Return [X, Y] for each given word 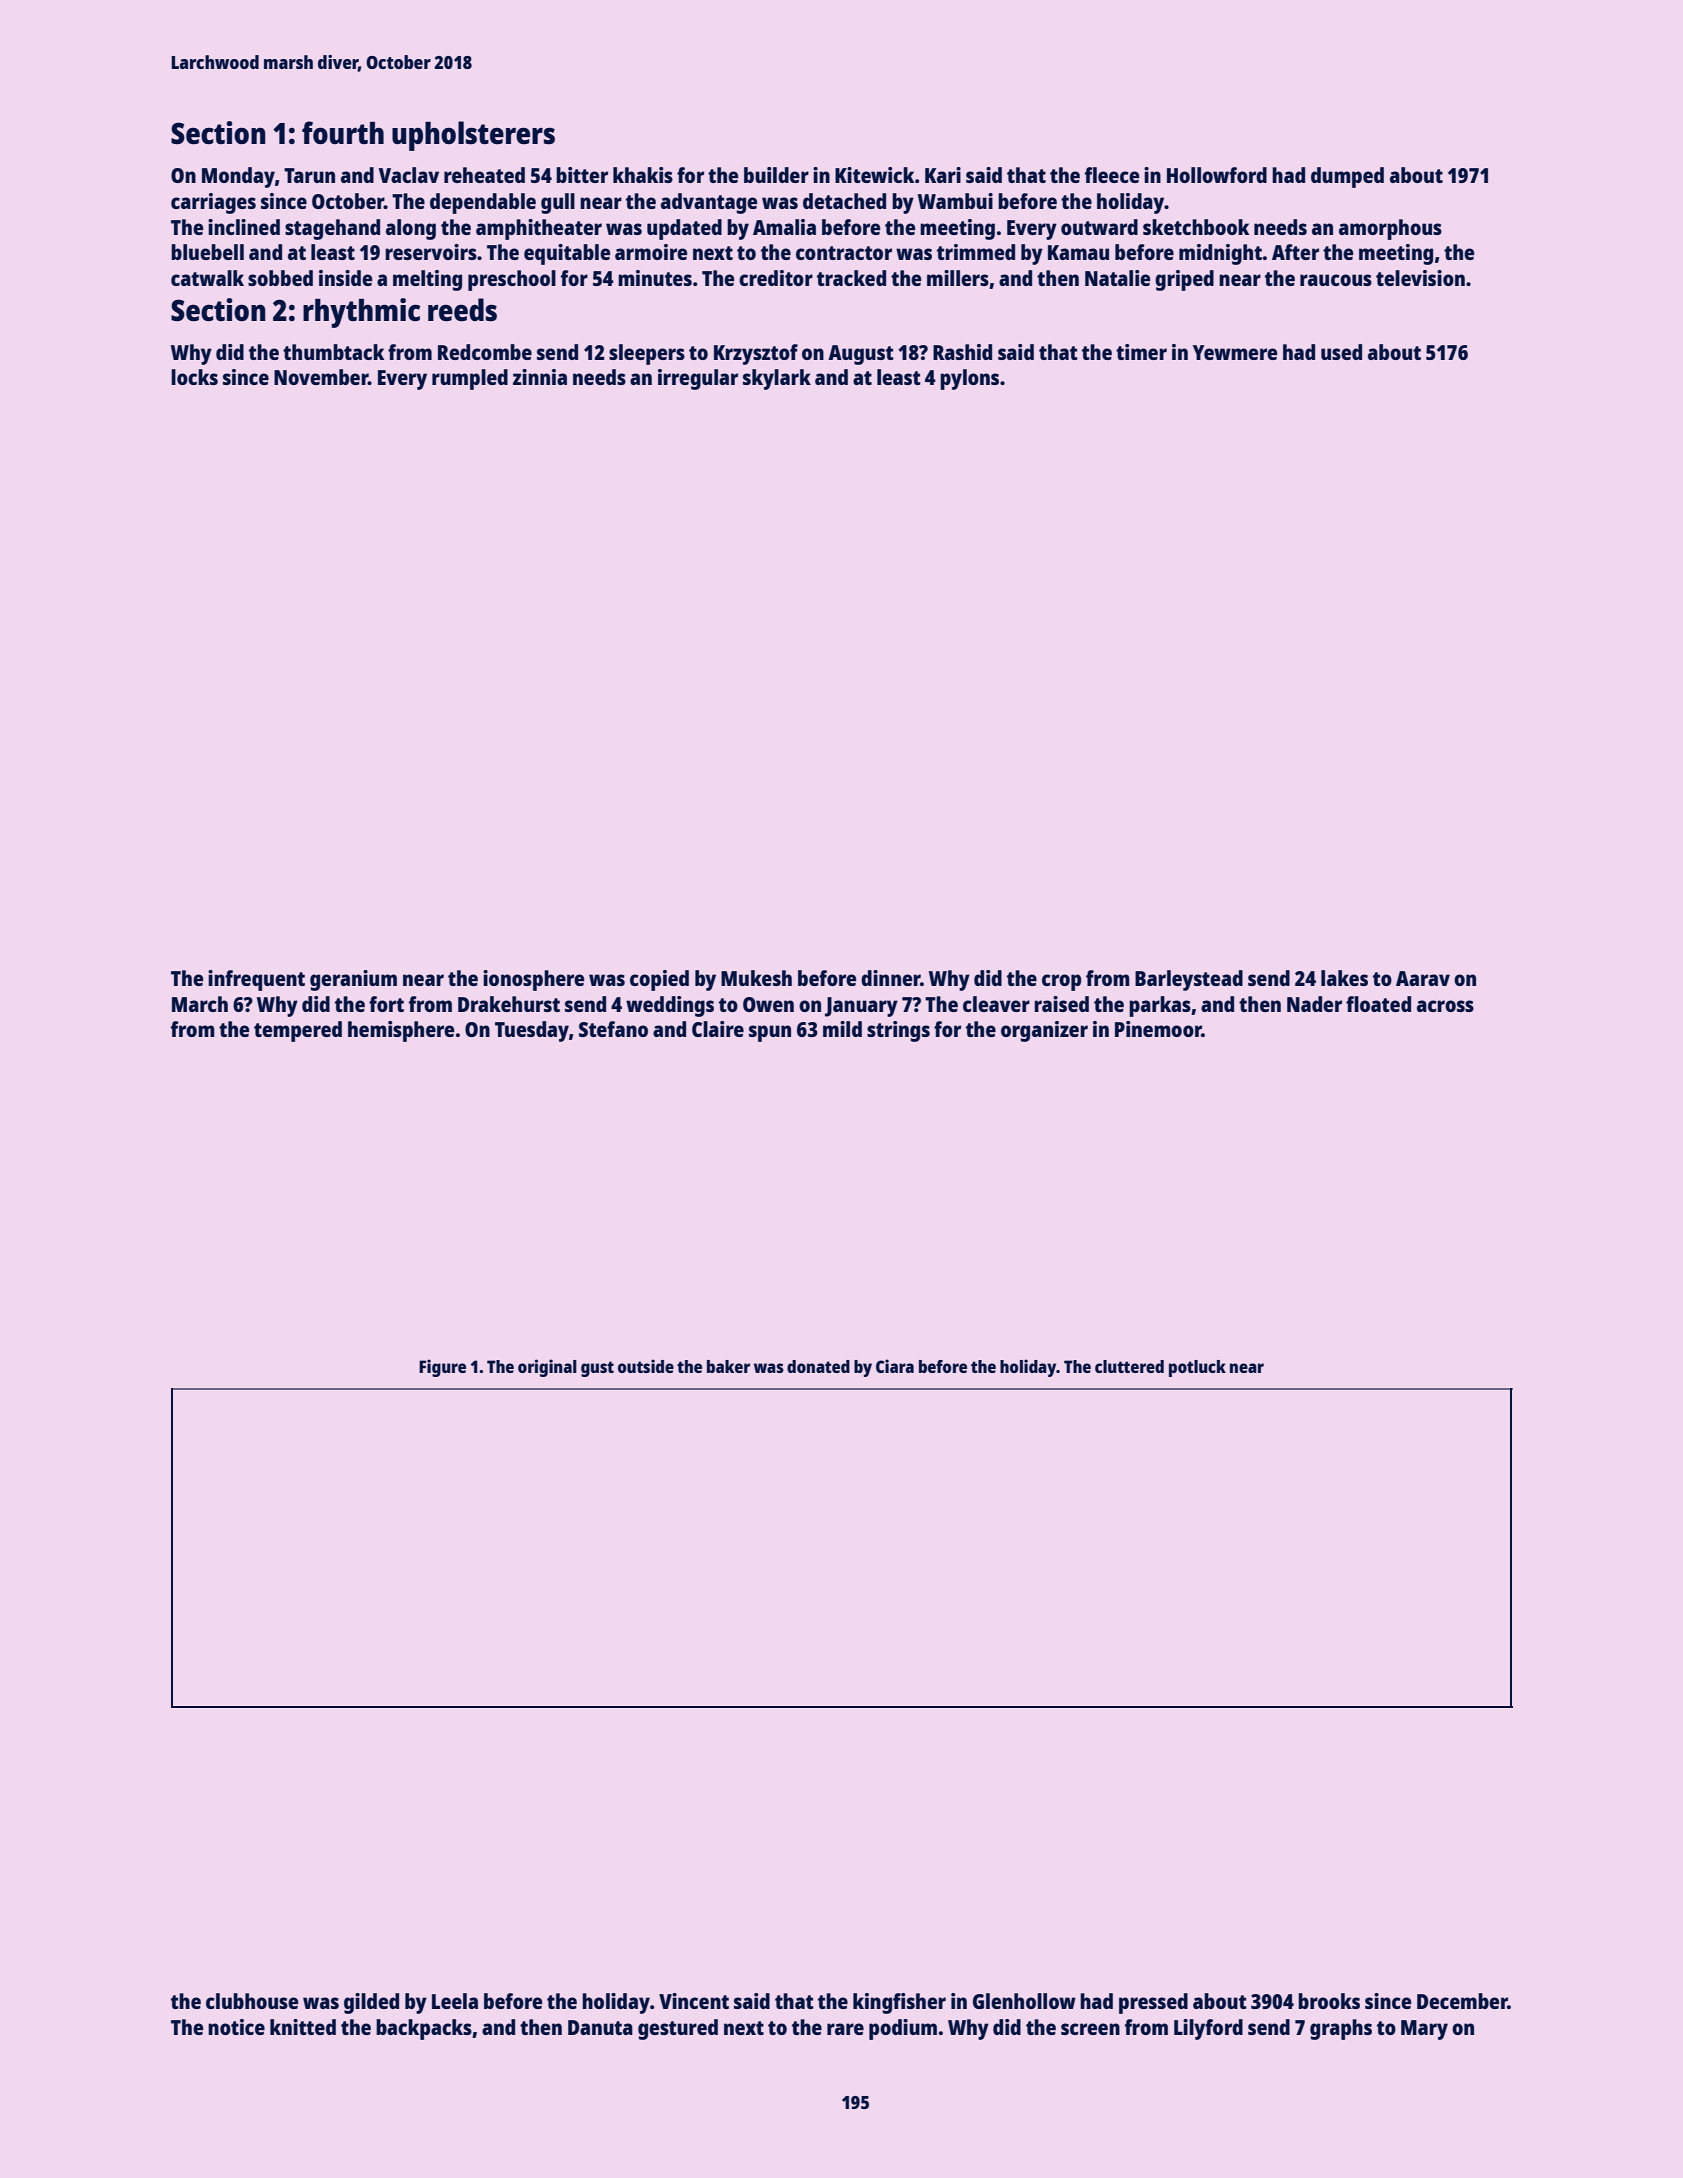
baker [728, 1366]
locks [194, 377]
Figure [442, 1368]
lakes [1344, 978]
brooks [1329, 2001]
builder [776, 175]
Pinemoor [1158, 1029]
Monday [238, 177]
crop [1061, 982]
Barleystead [1189, 980]
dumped [1347, 177]
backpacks [424, 2029]
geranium [353, 980]
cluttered [1129, 1366]
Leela [455, 2001]
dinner [890, 978]
